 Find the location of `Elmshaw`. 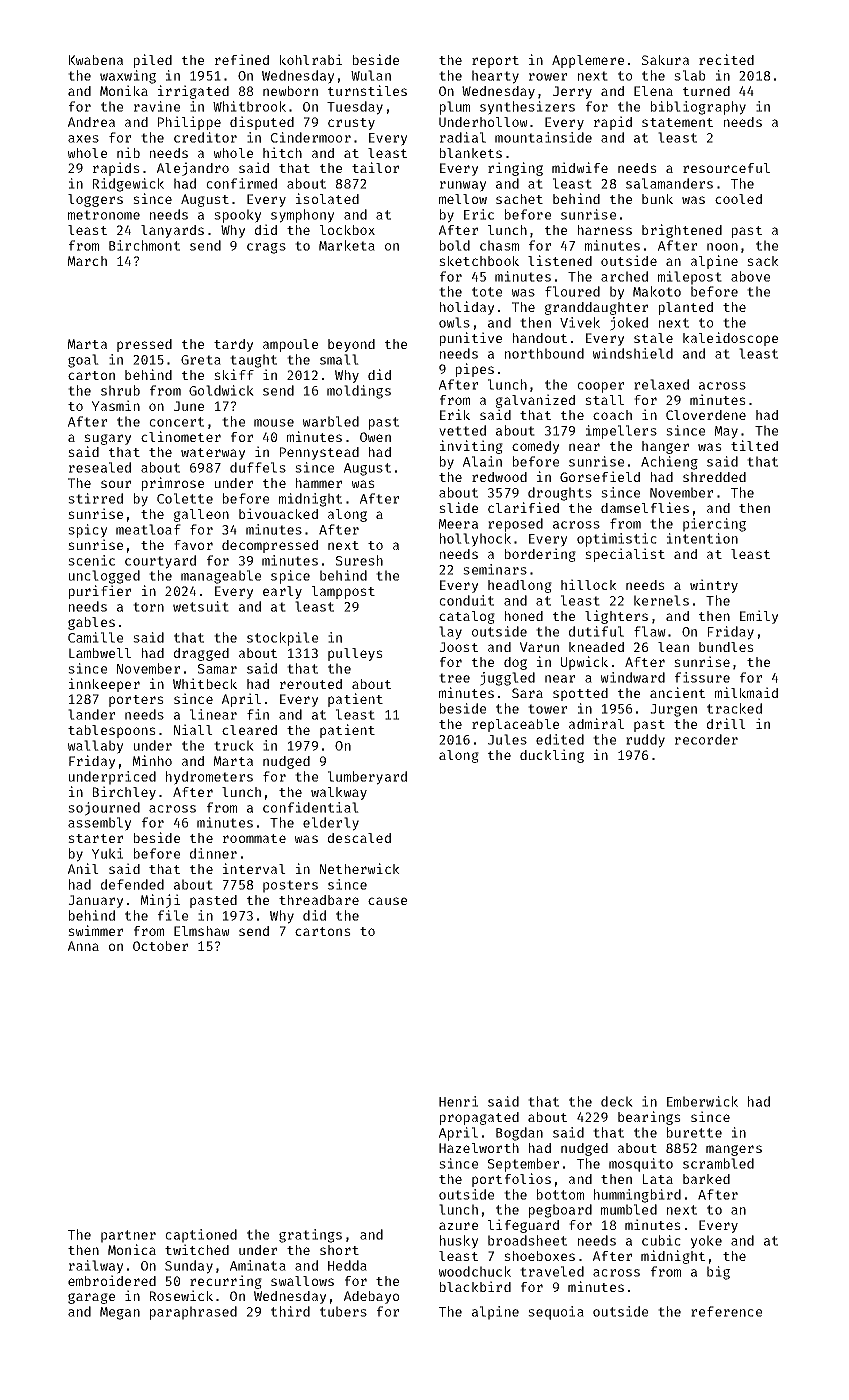

Elmshaw is located at coordinates (202, 931).
